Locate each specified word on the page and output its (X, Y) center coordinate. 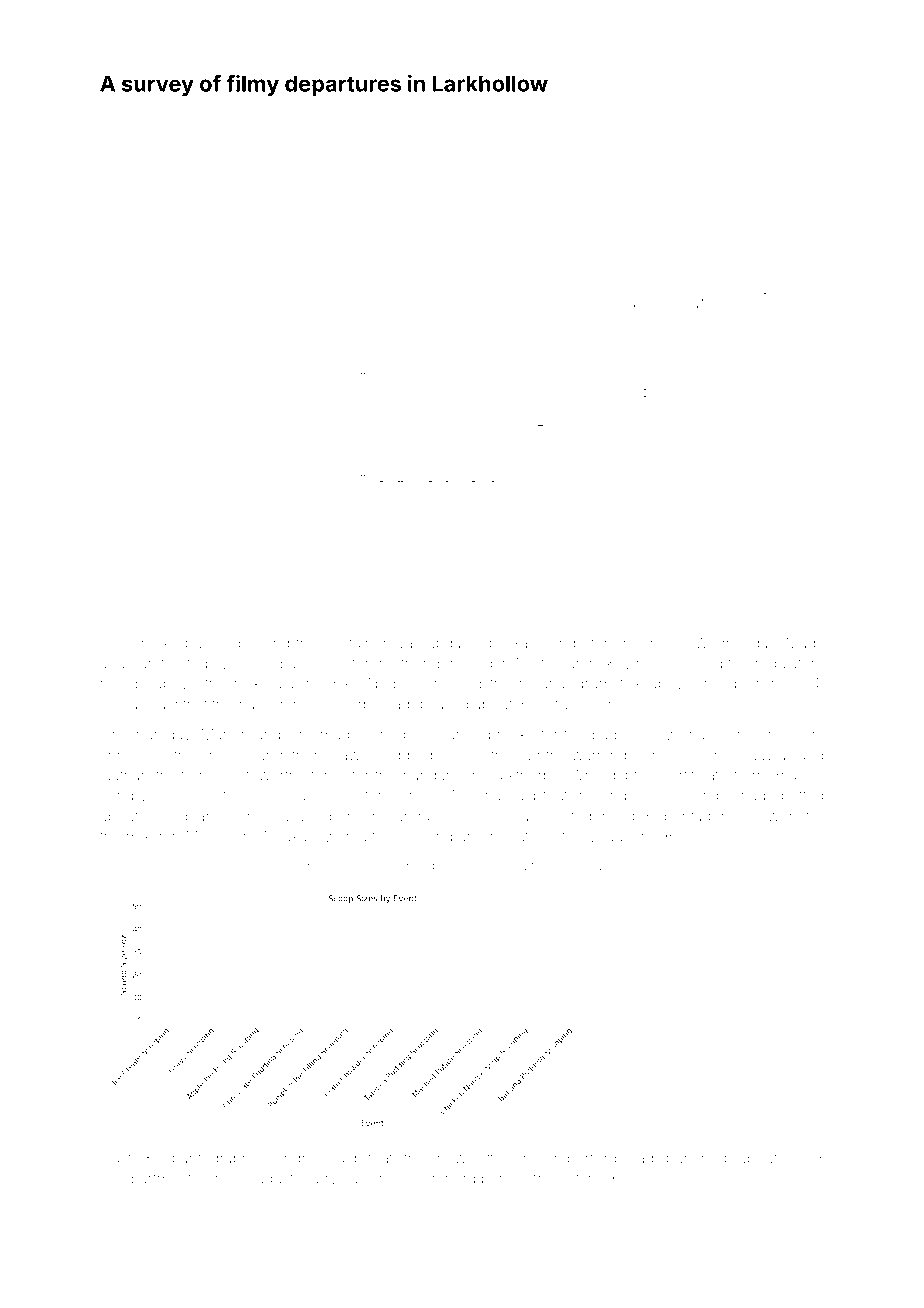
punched (696, 1158)
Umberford (580, 1157)
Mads (805, 643)
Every (348, 867)
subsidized (402, 866)
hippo (574, 868)
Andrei (295, 1158)
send (117, 795)
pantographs (214, 1160)
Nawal (768, 755)
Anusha (474, 795)
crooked (160, 643)
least (116, 1158)
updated (455, 643)
